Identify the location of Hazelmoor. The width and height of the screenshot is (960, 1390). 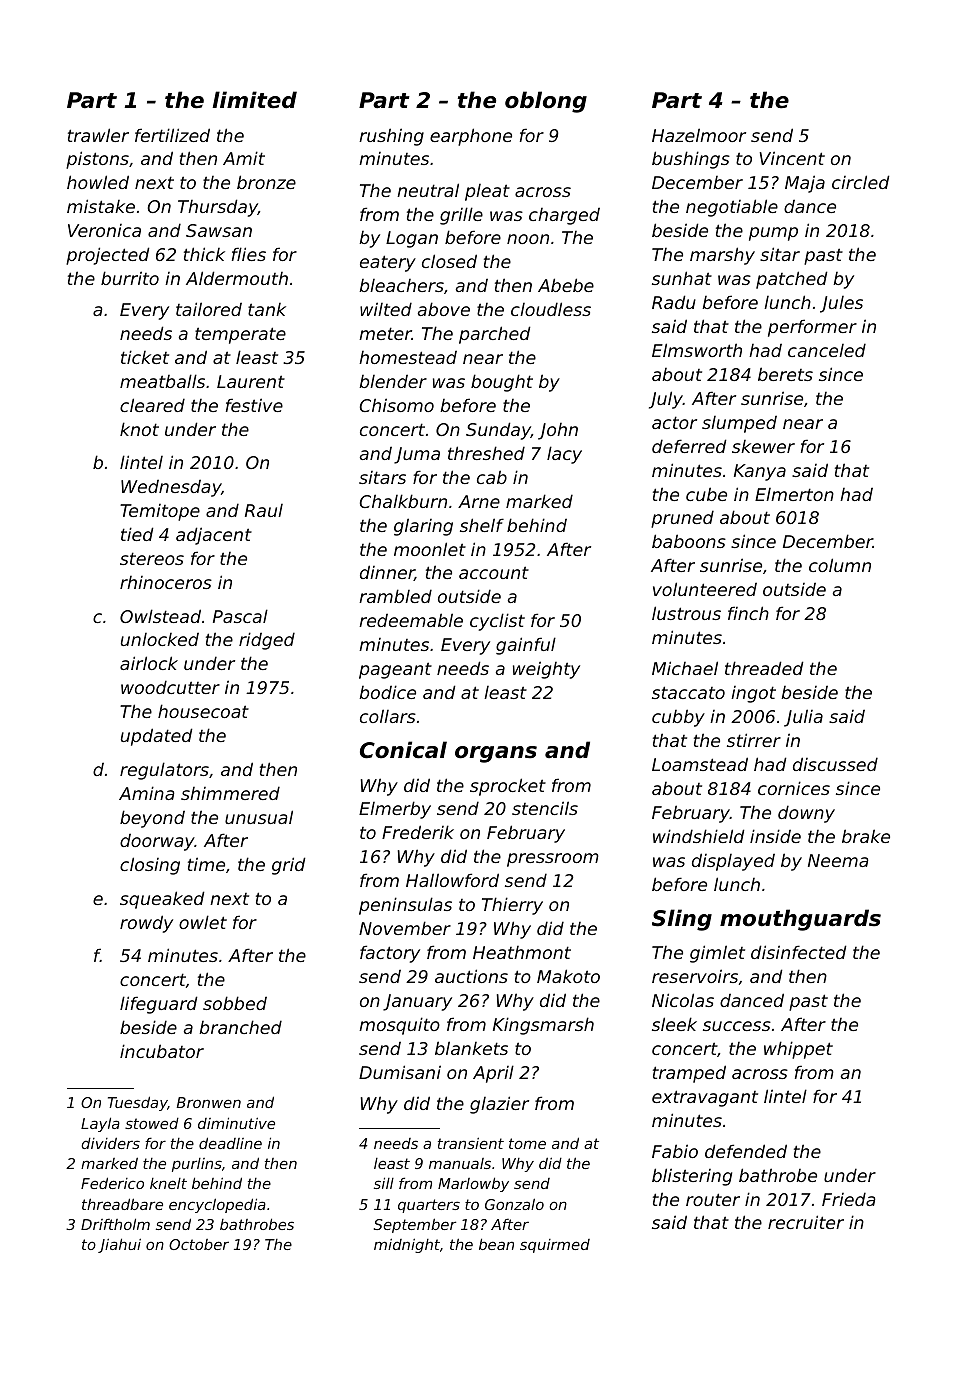
(699, 135).
